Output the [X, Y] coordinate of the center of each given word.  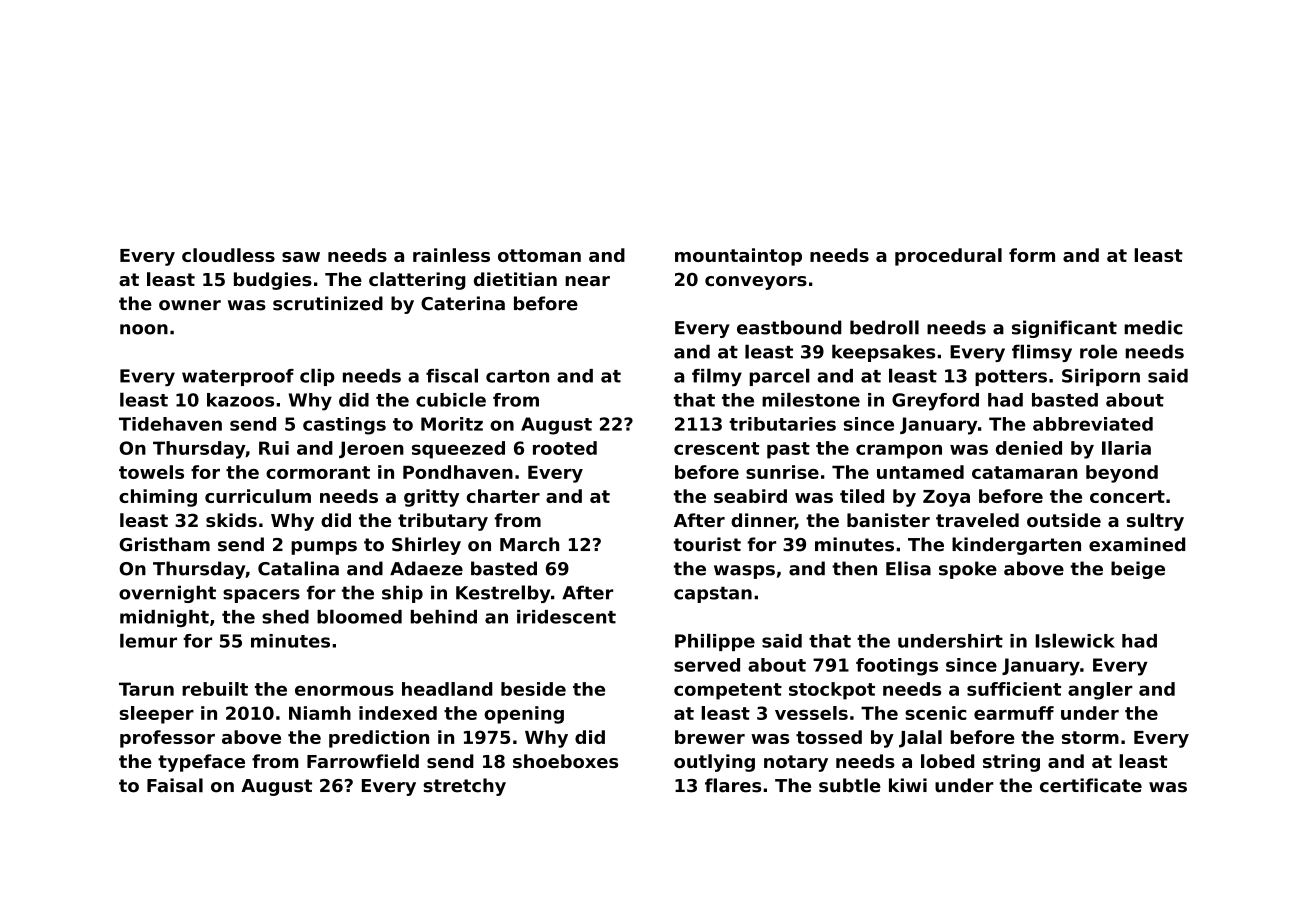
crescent [716, 448]
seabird [750, 496]
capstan [713, 594]
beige [1138, 570]
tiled [862, 496]
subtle [850, 785]
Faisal [175, 785]
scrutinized [328, 303]
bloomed [359, 616]
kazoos [240, 400]
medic [1153, 327]
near [587, 281]
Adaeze [426, 568]
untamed [920, 472]
